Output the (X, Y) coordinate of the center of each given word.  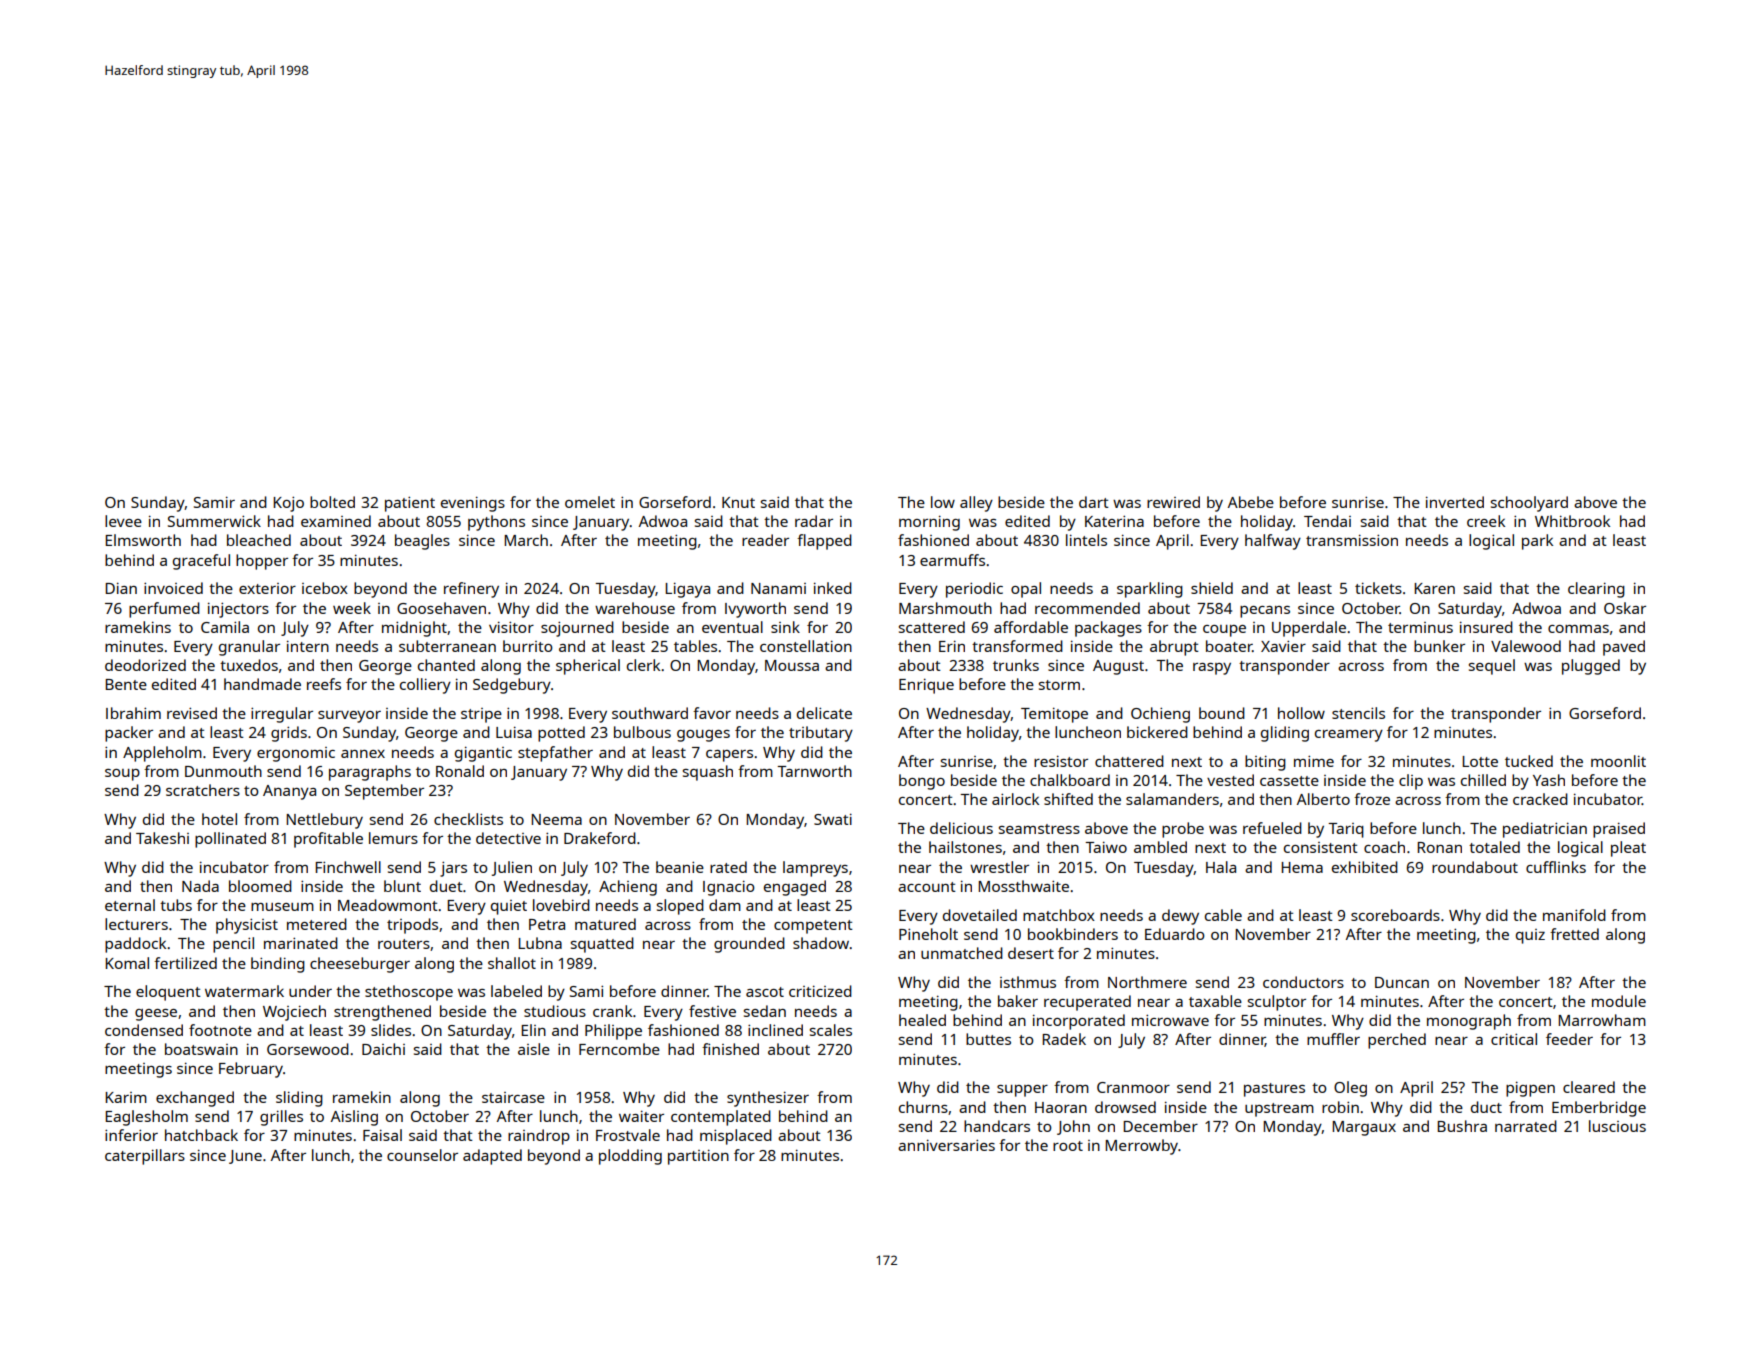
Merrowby (1141, 1147)
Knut (738, 502)
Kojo (288, 504)
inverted (1455, 502)
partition (698, 1157)
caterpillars (145, 1157)
